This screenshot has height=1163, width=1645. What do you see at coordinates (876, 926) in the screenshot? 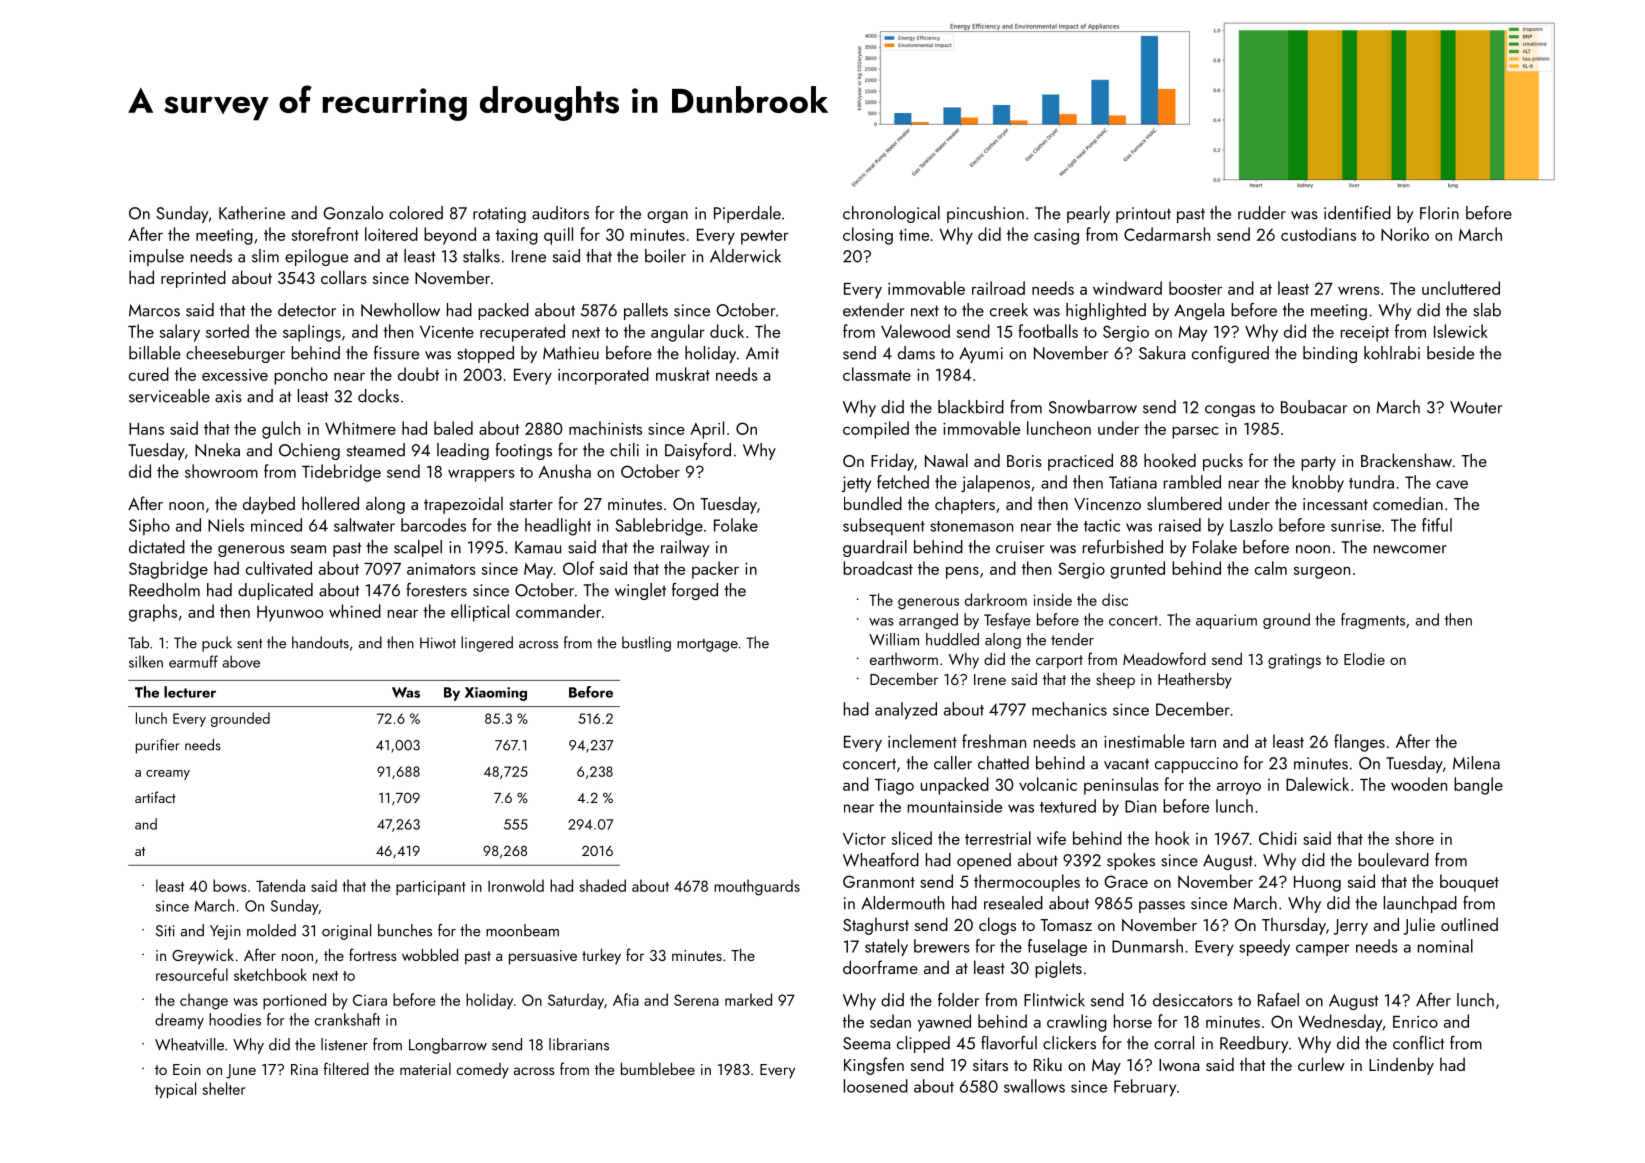
I see `Staghurst` at bounding box center [876, 926].
